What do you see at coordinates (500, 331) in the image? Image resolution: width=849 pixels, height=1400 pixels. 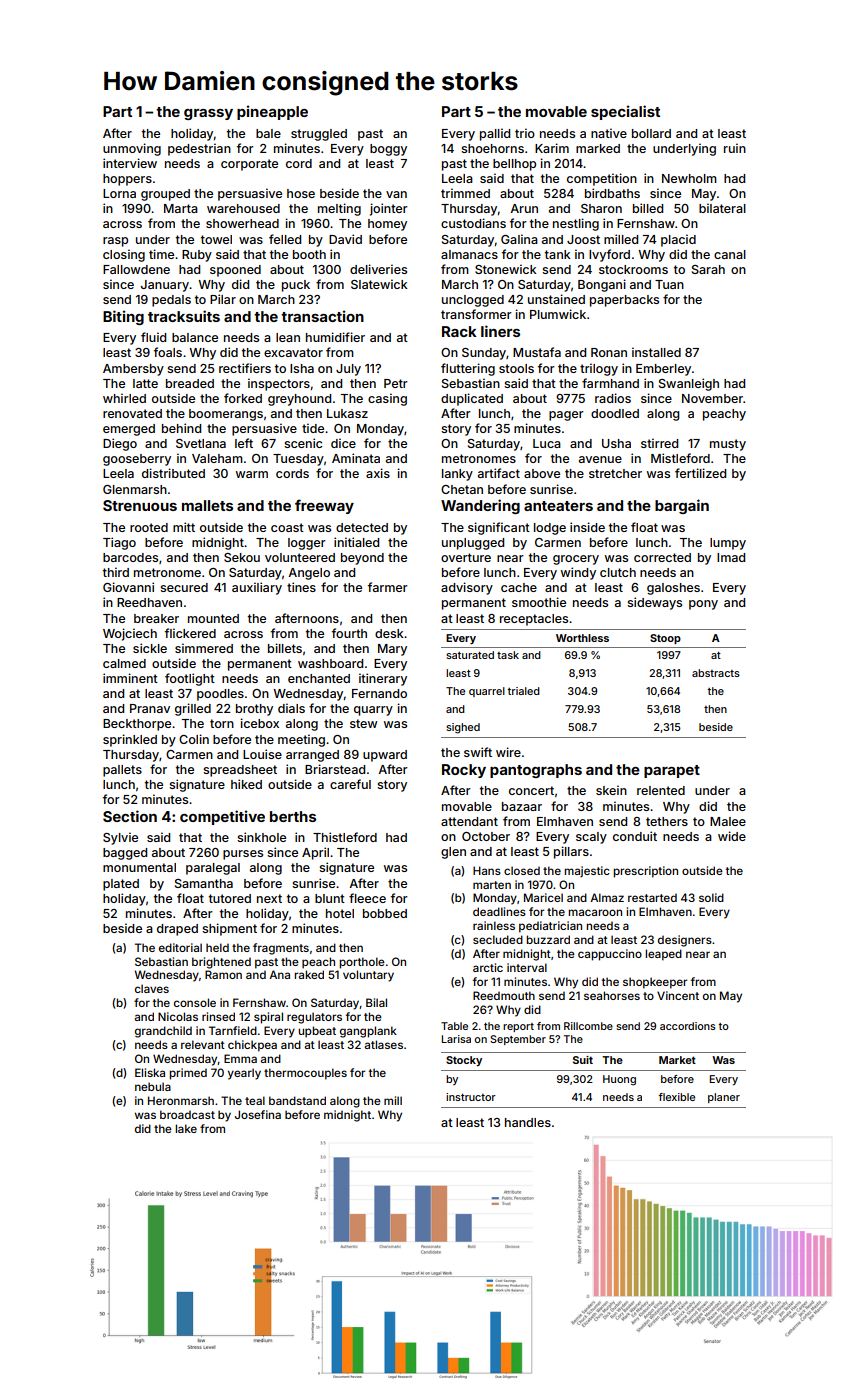 I see `liners` at bounding box center [500, 331].
